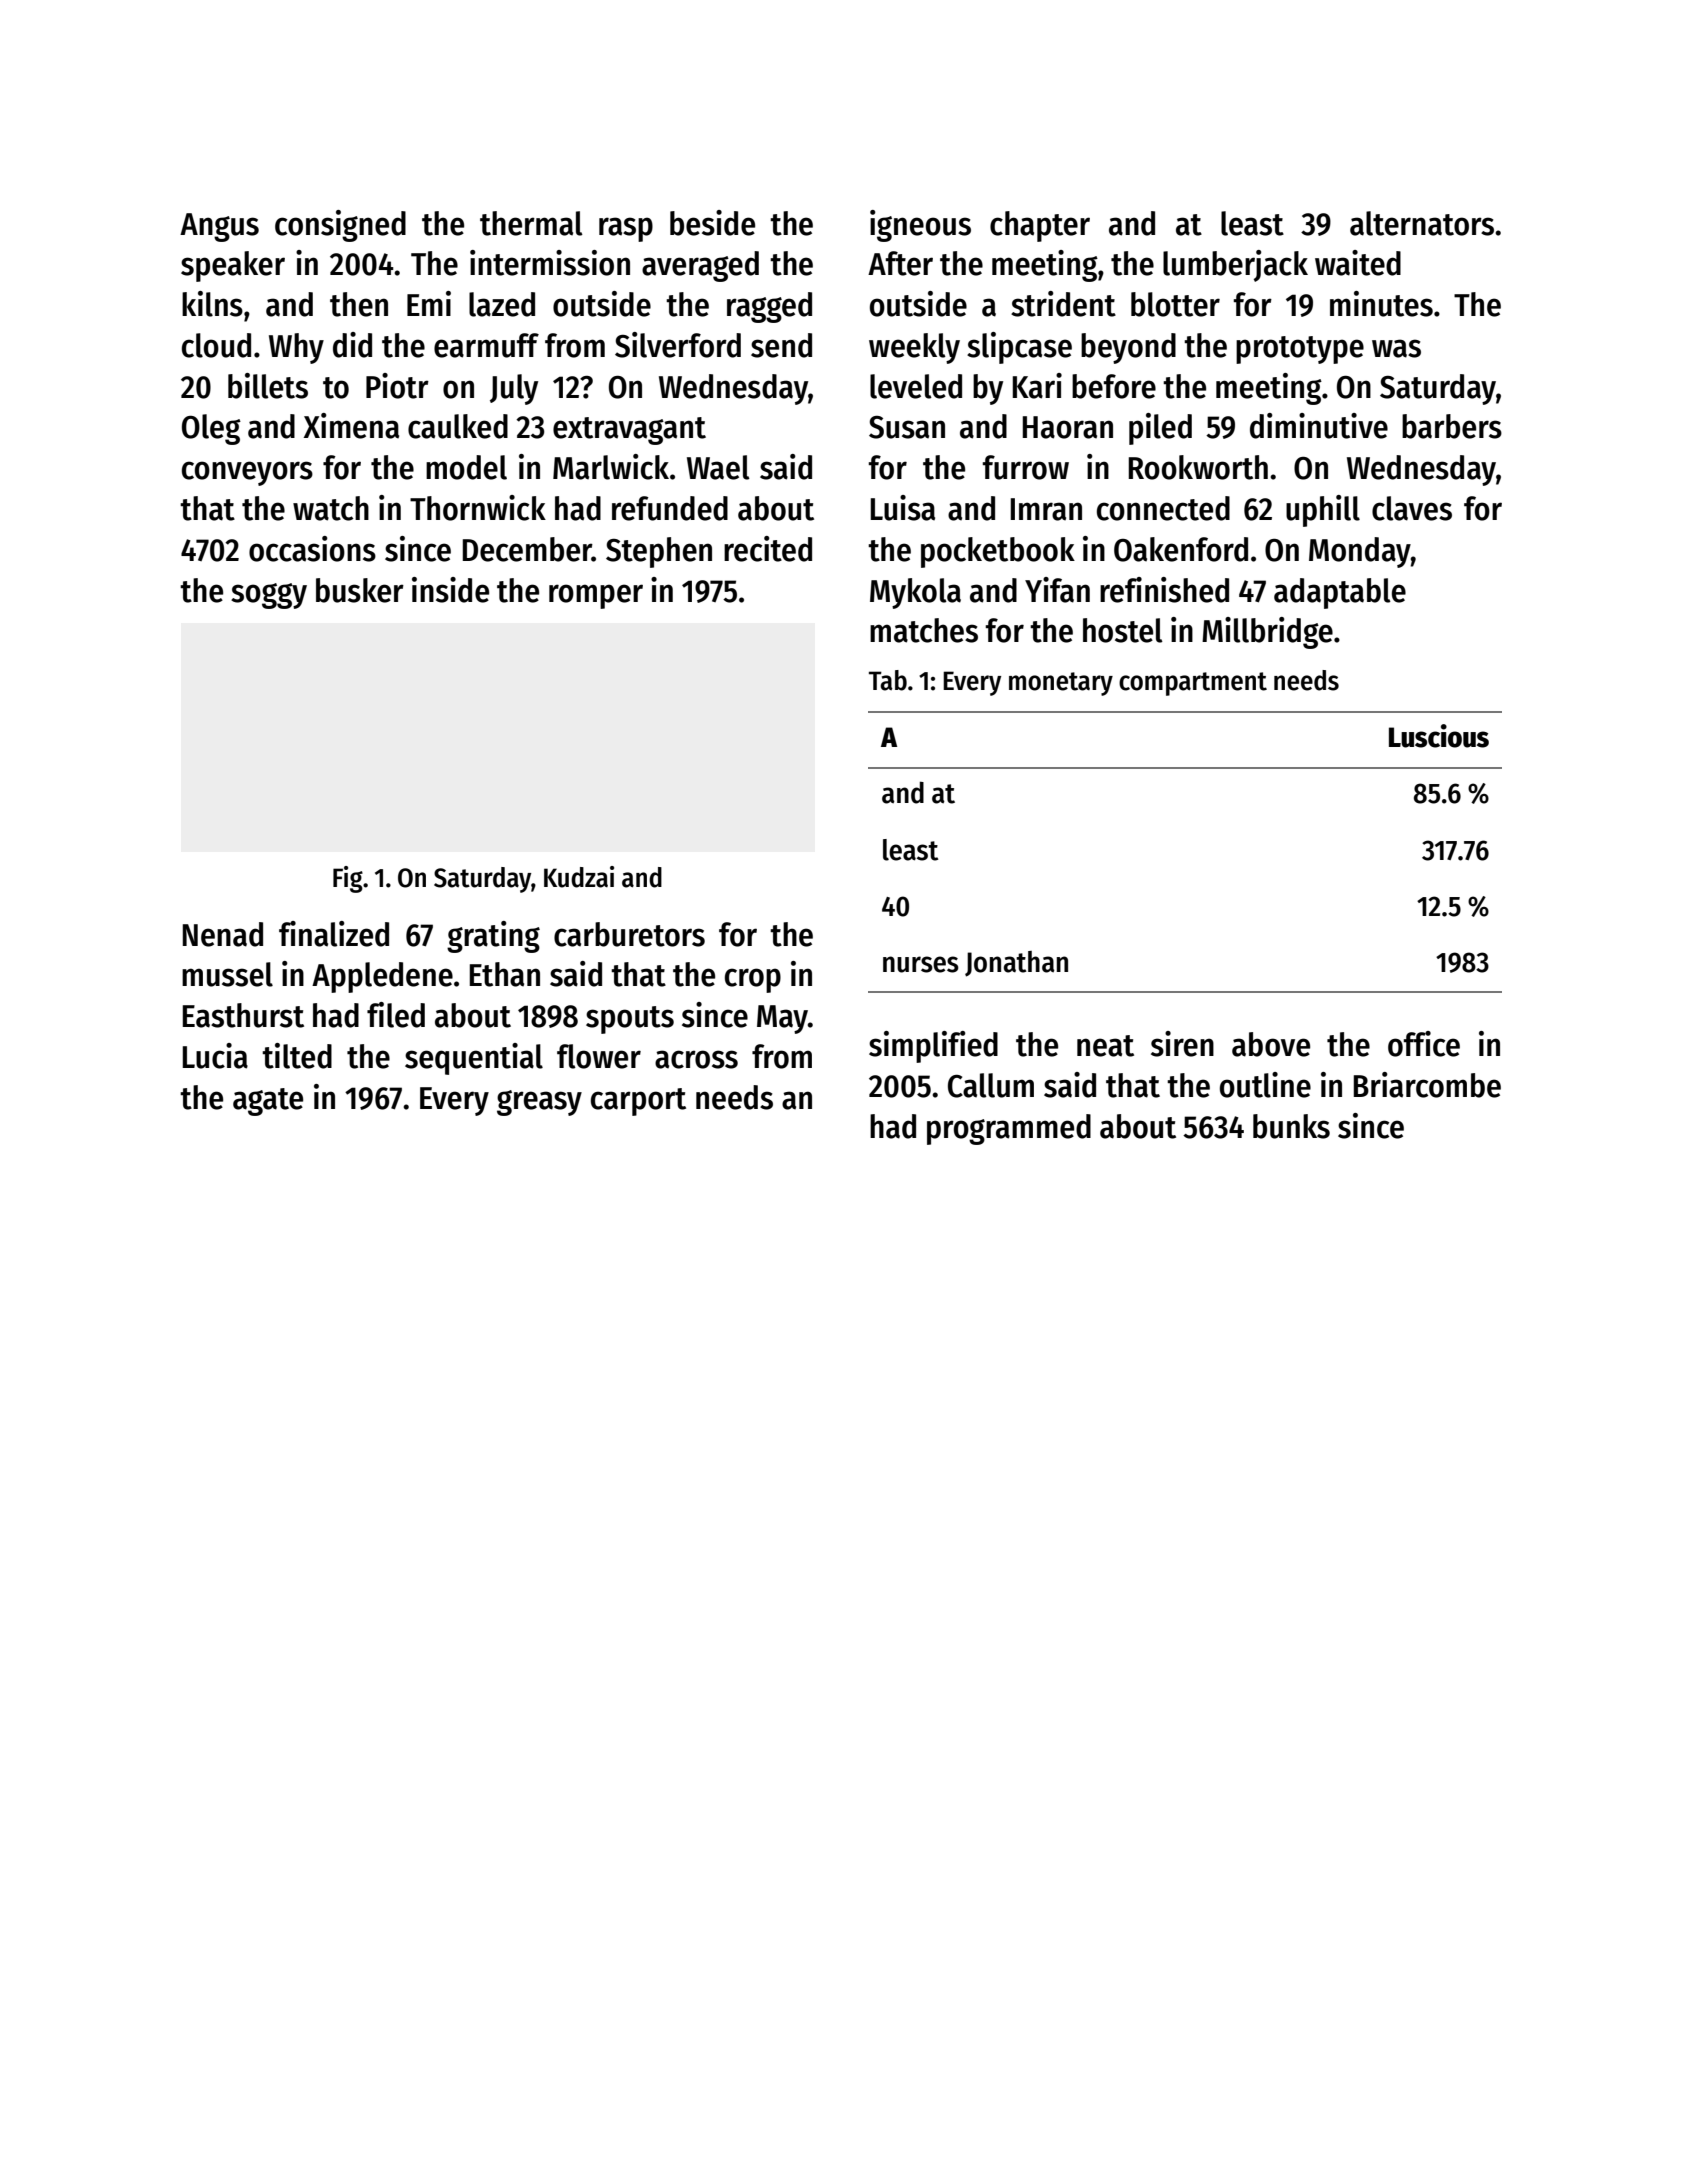  What do you see at coordinates (1182, 1044) in the screenshot?
I see `siren` at bounding box center [1182, 1044].
